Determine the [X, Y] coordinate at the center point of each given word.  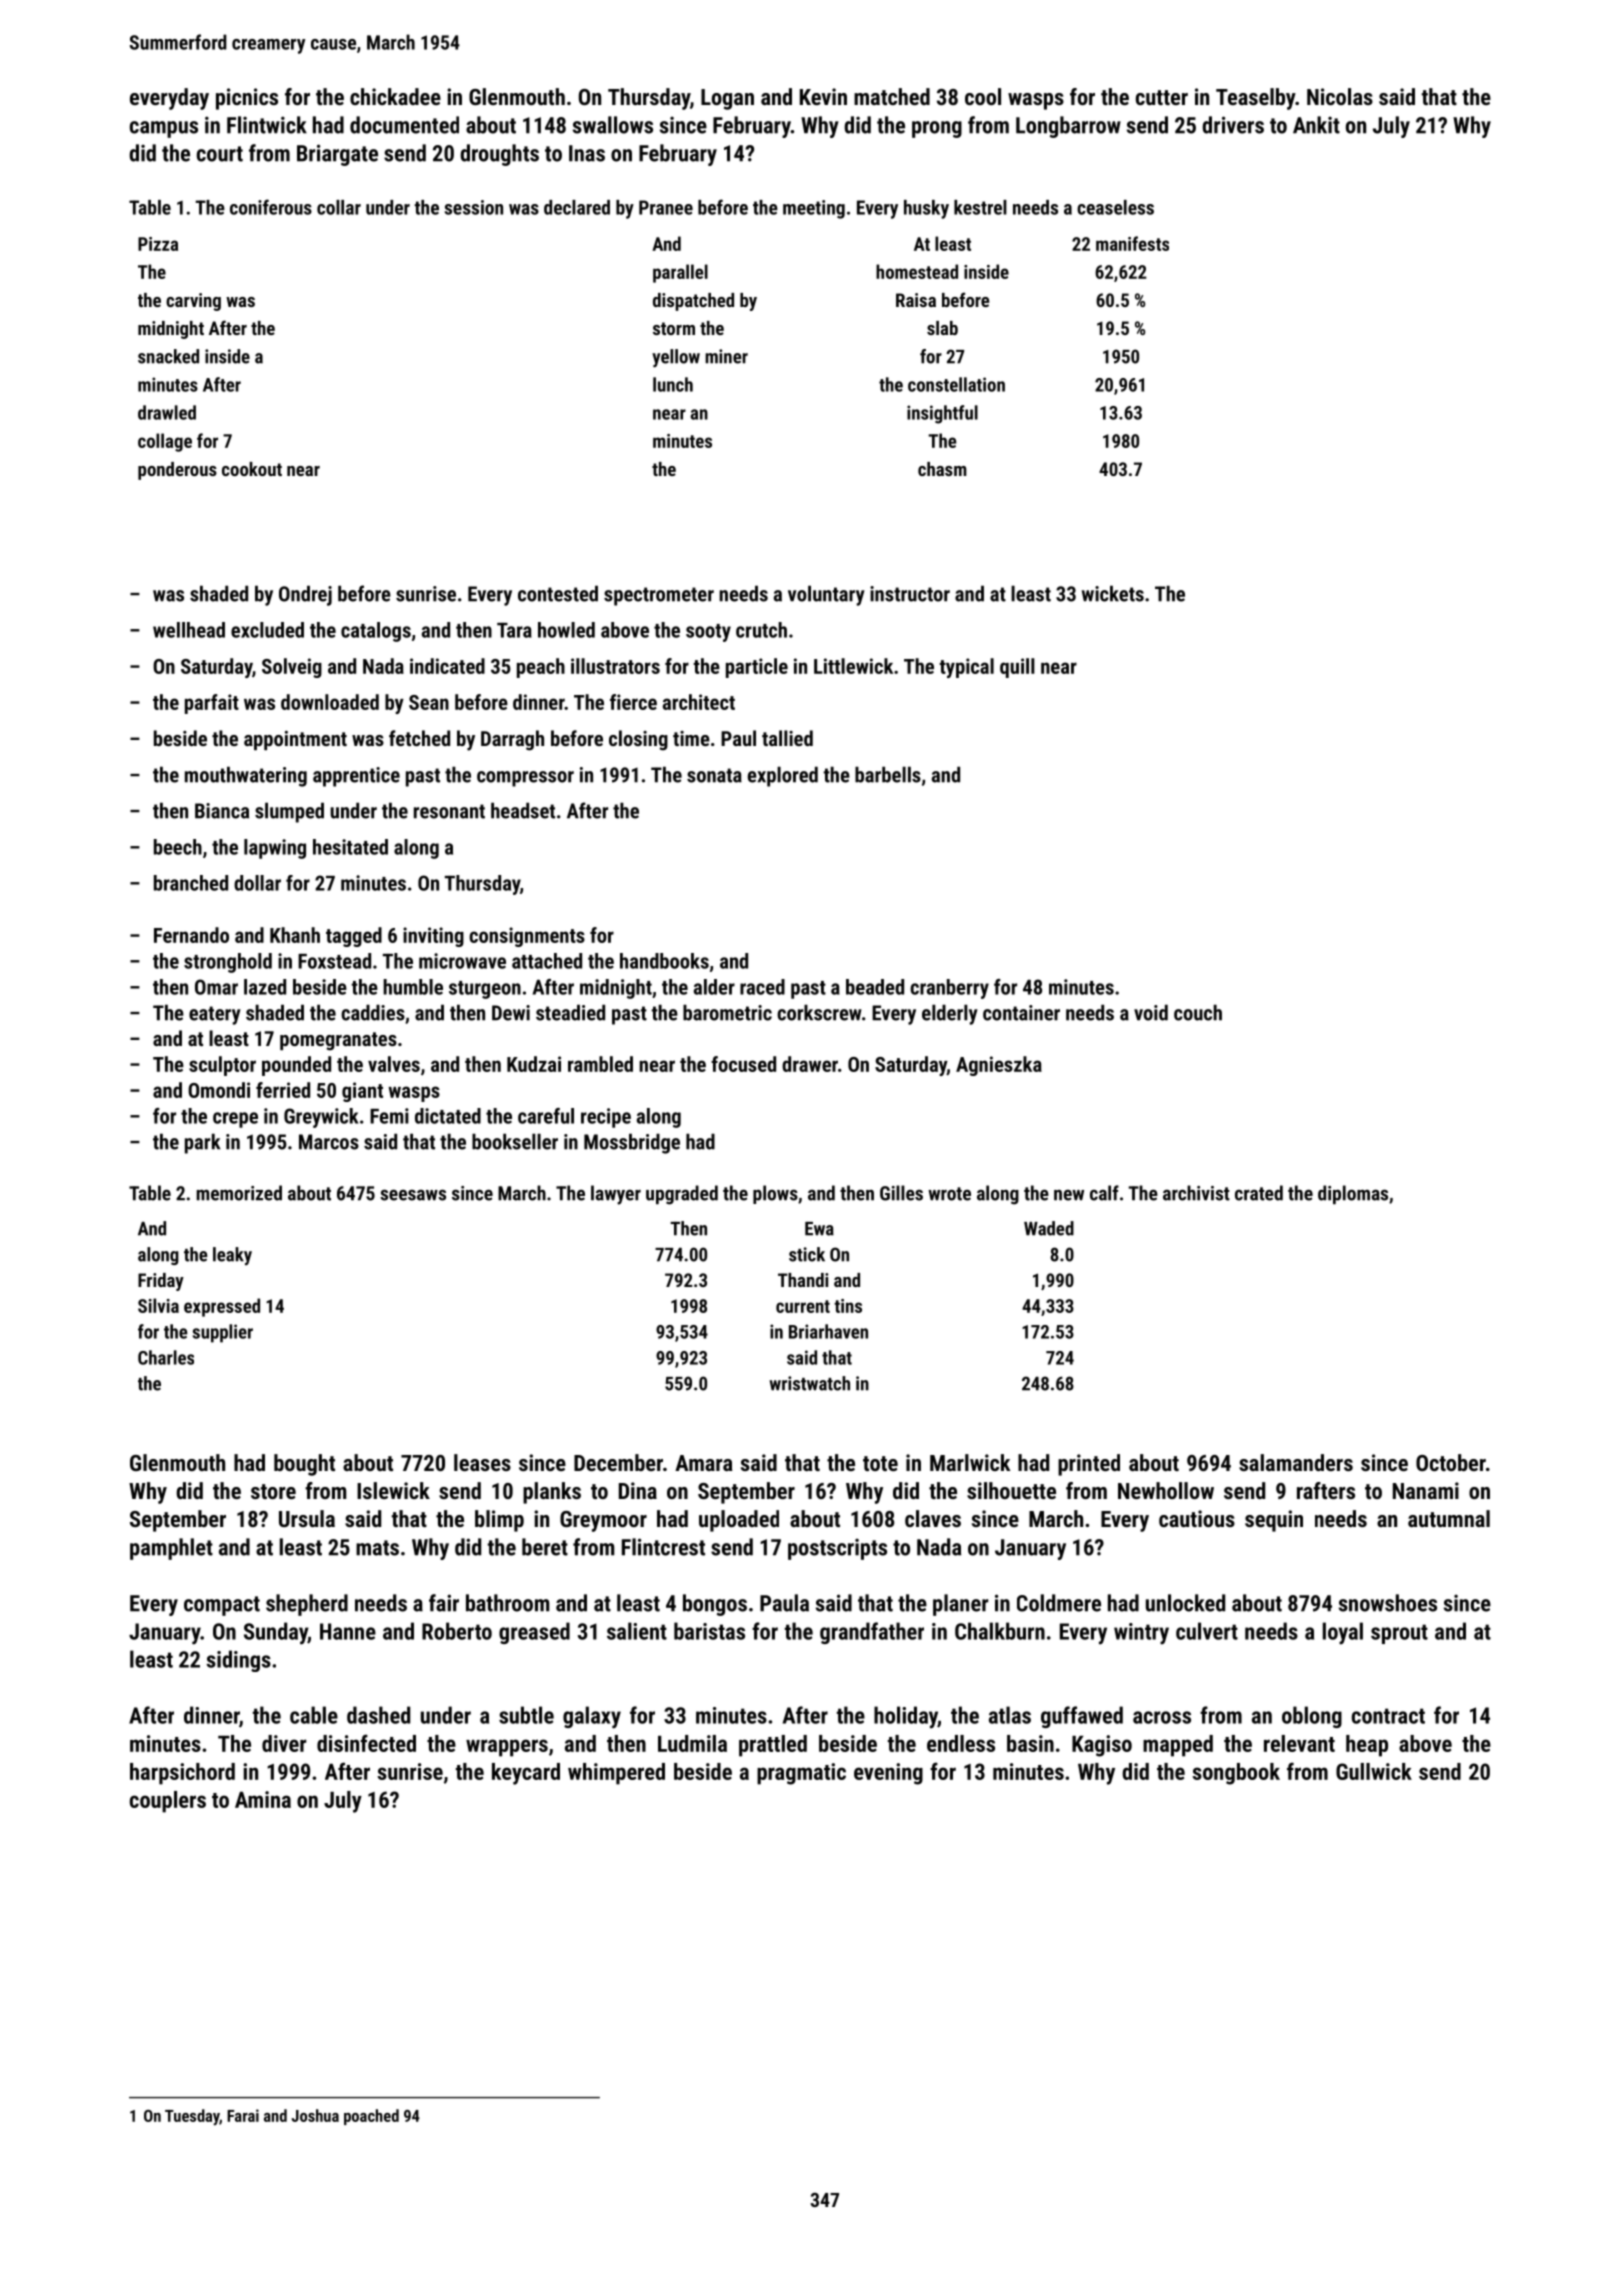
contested [558, 593]
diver [284, 1743]
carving [193, 302]
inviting [433, 937]
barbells [888, 774]
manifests [1132, 243]
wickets [1113, 593]
